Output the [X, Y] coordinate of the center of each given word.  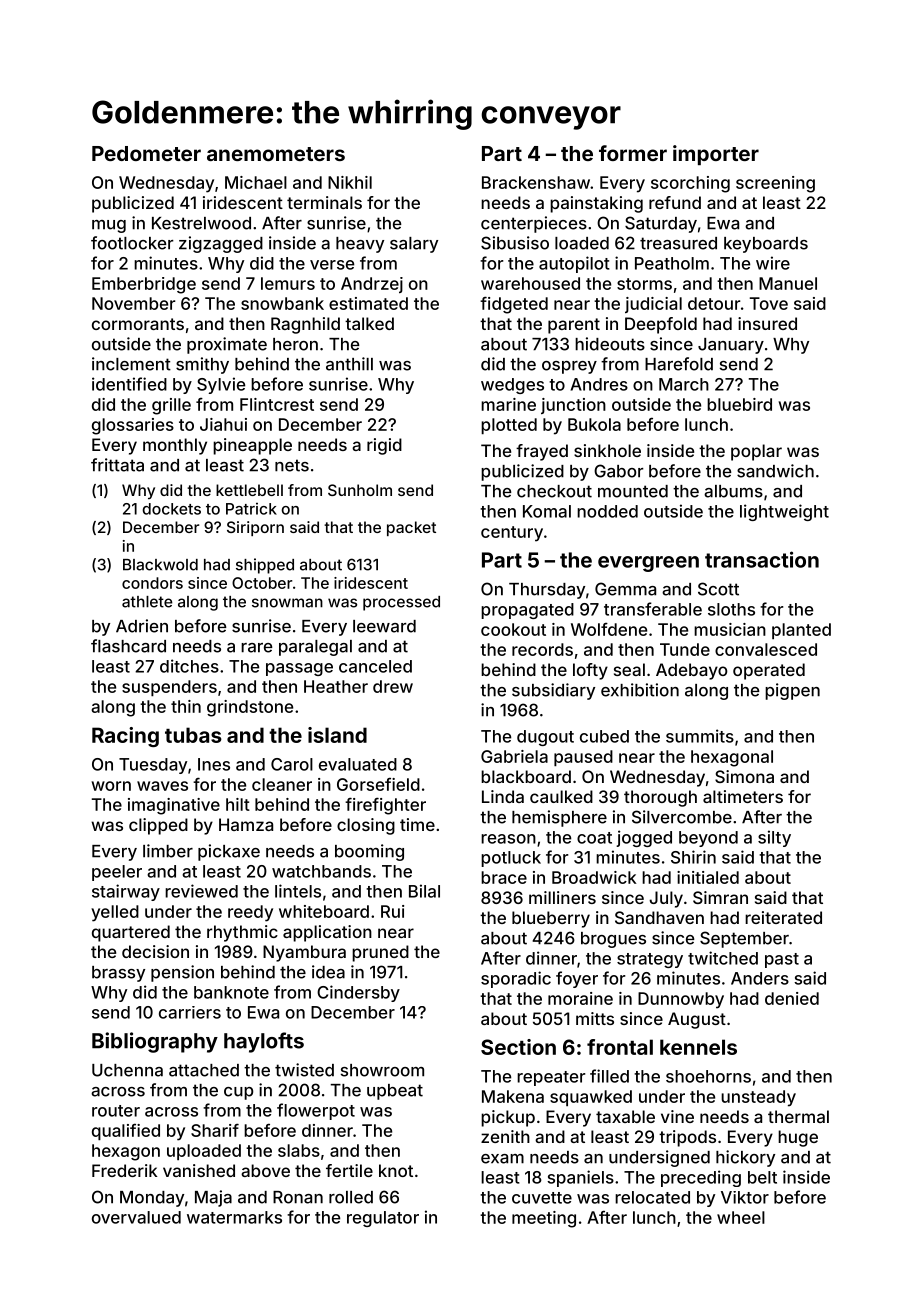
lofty [590, 671]
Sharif [215, 1130]
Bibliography [155, 1042]
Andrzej [372, 285]
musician [730, 629]
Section [518, 1047]
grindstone [250, 708]
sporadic [516, 979]
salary [414, 245]
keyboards [766, 245]
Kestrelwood [201, 223]
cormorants [138, 324]
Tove [769, 303]
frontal [620, 1047]
